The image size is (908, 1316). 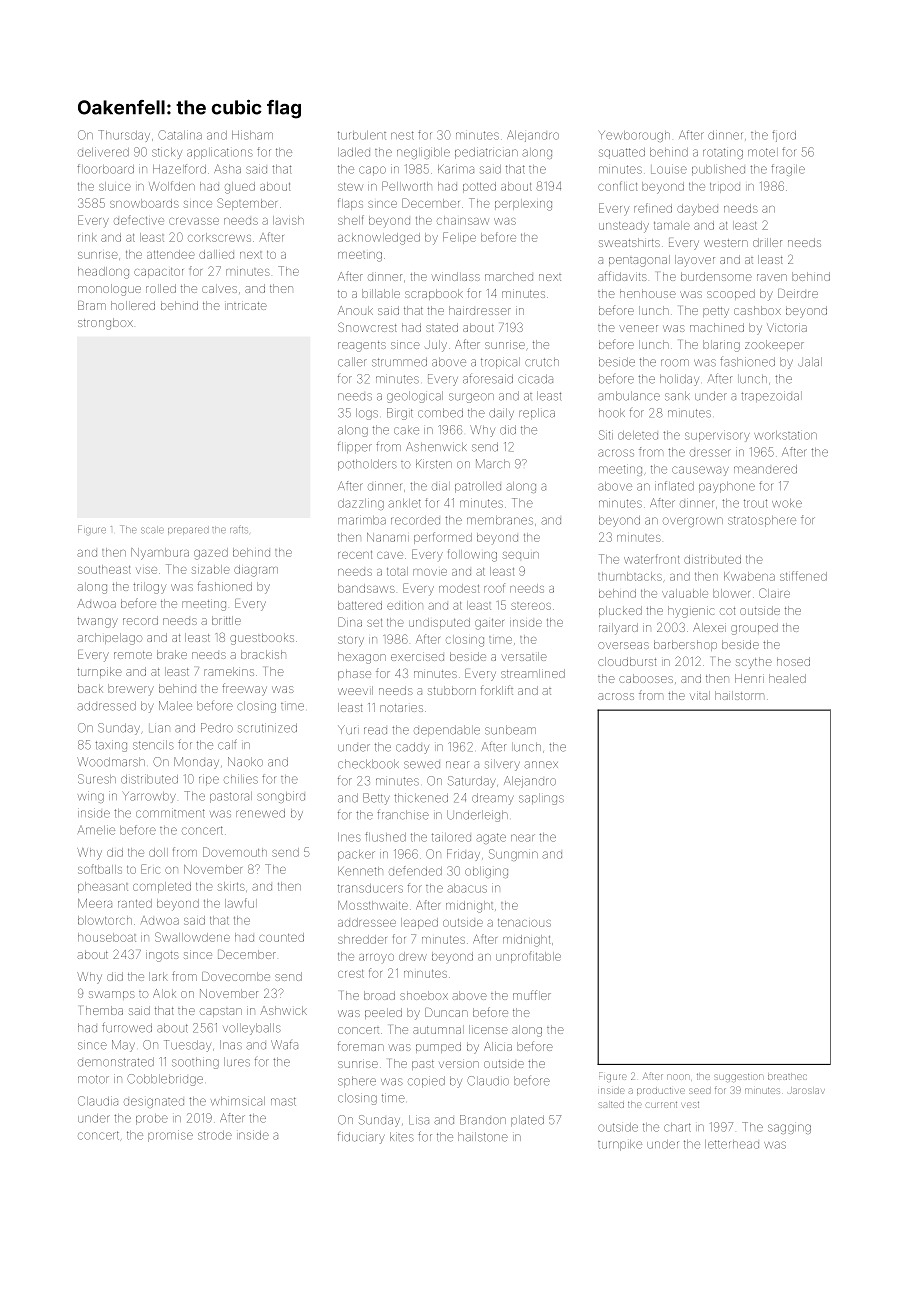 I want to click on strode, so click(x=215, y=1135).
